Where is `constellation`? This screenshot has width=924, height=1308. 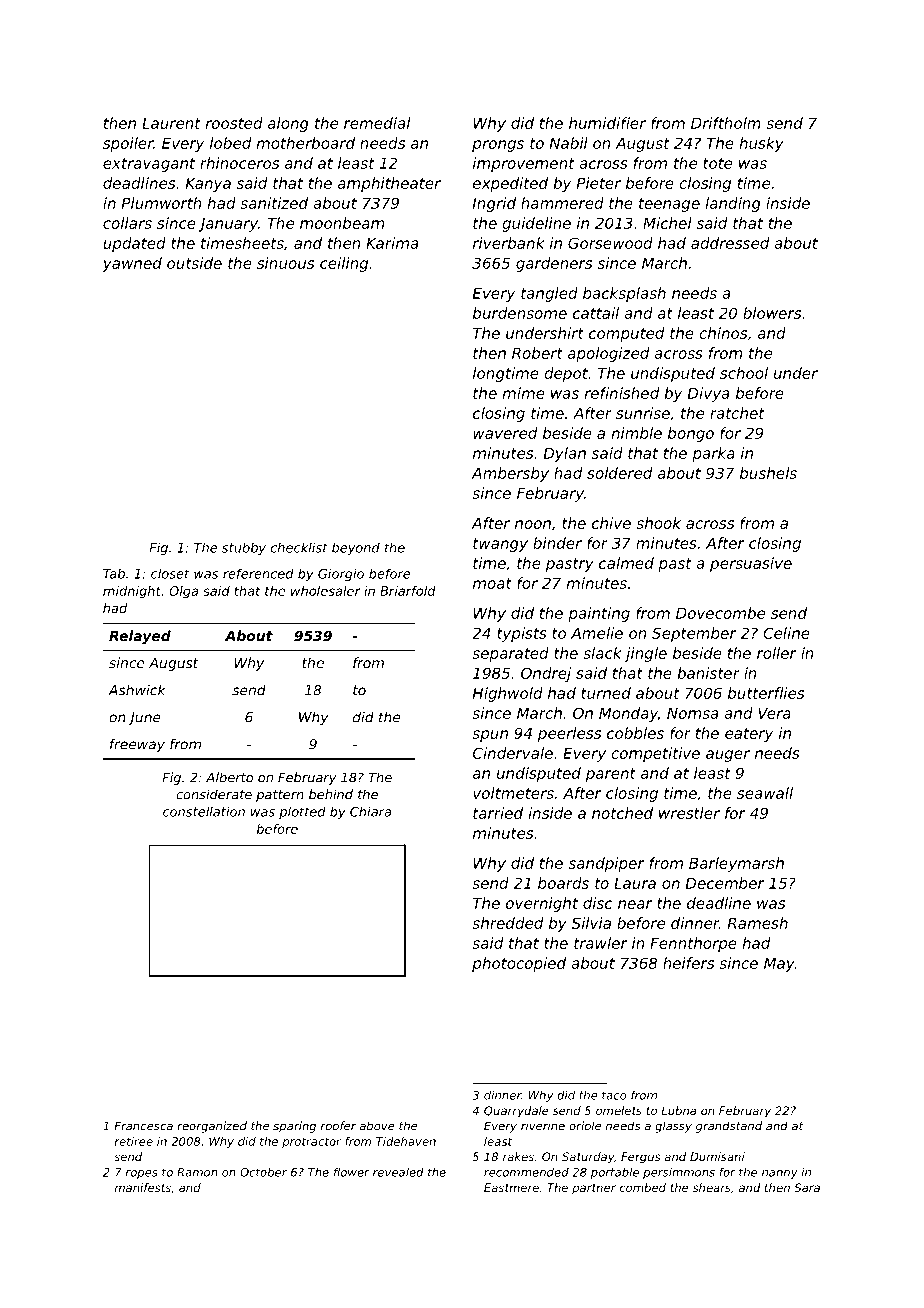 constellation is located at coordinates (204, 812).
